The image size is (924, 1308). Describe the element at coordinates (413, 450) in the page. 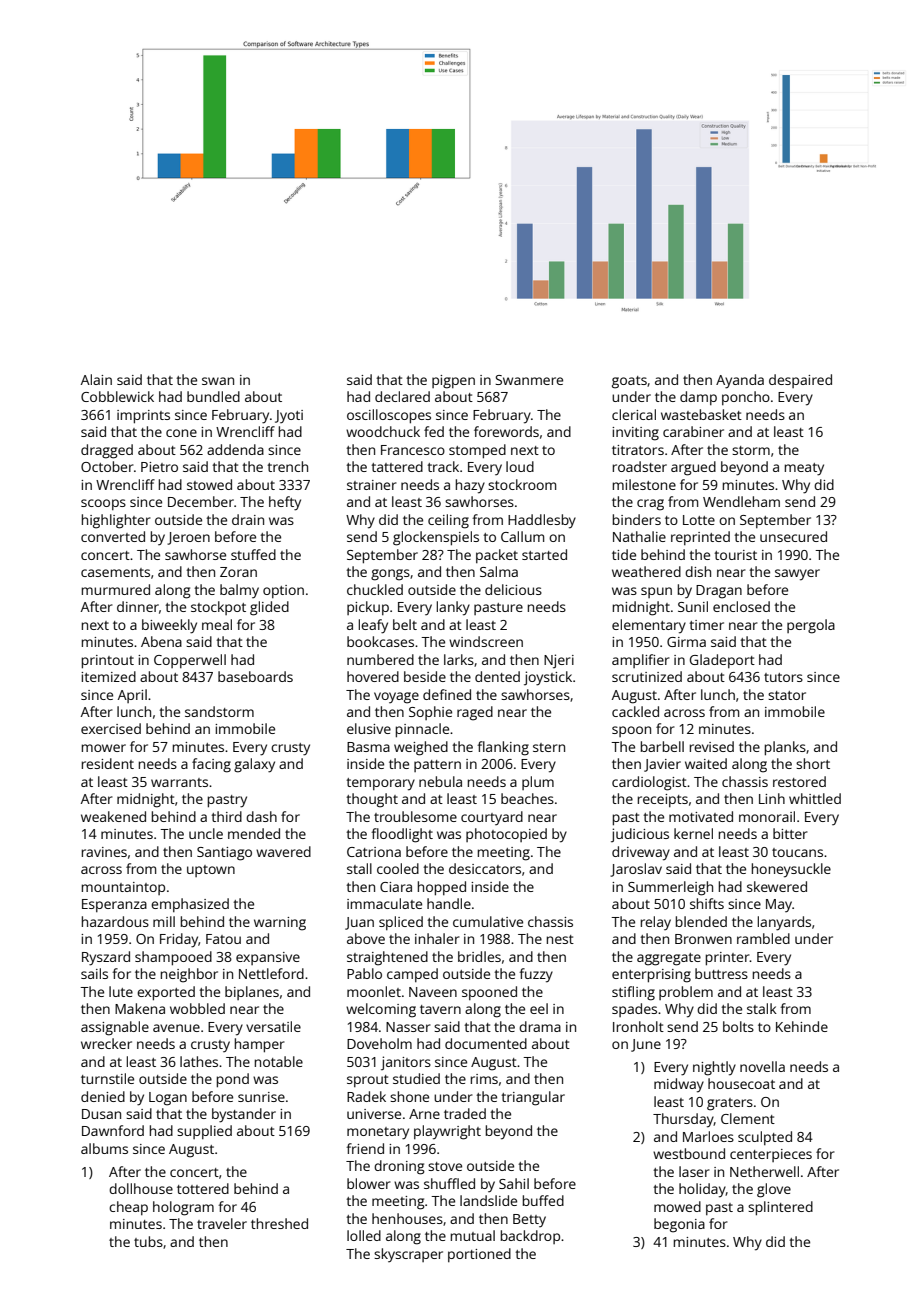

I see `Francesco` at that location.
